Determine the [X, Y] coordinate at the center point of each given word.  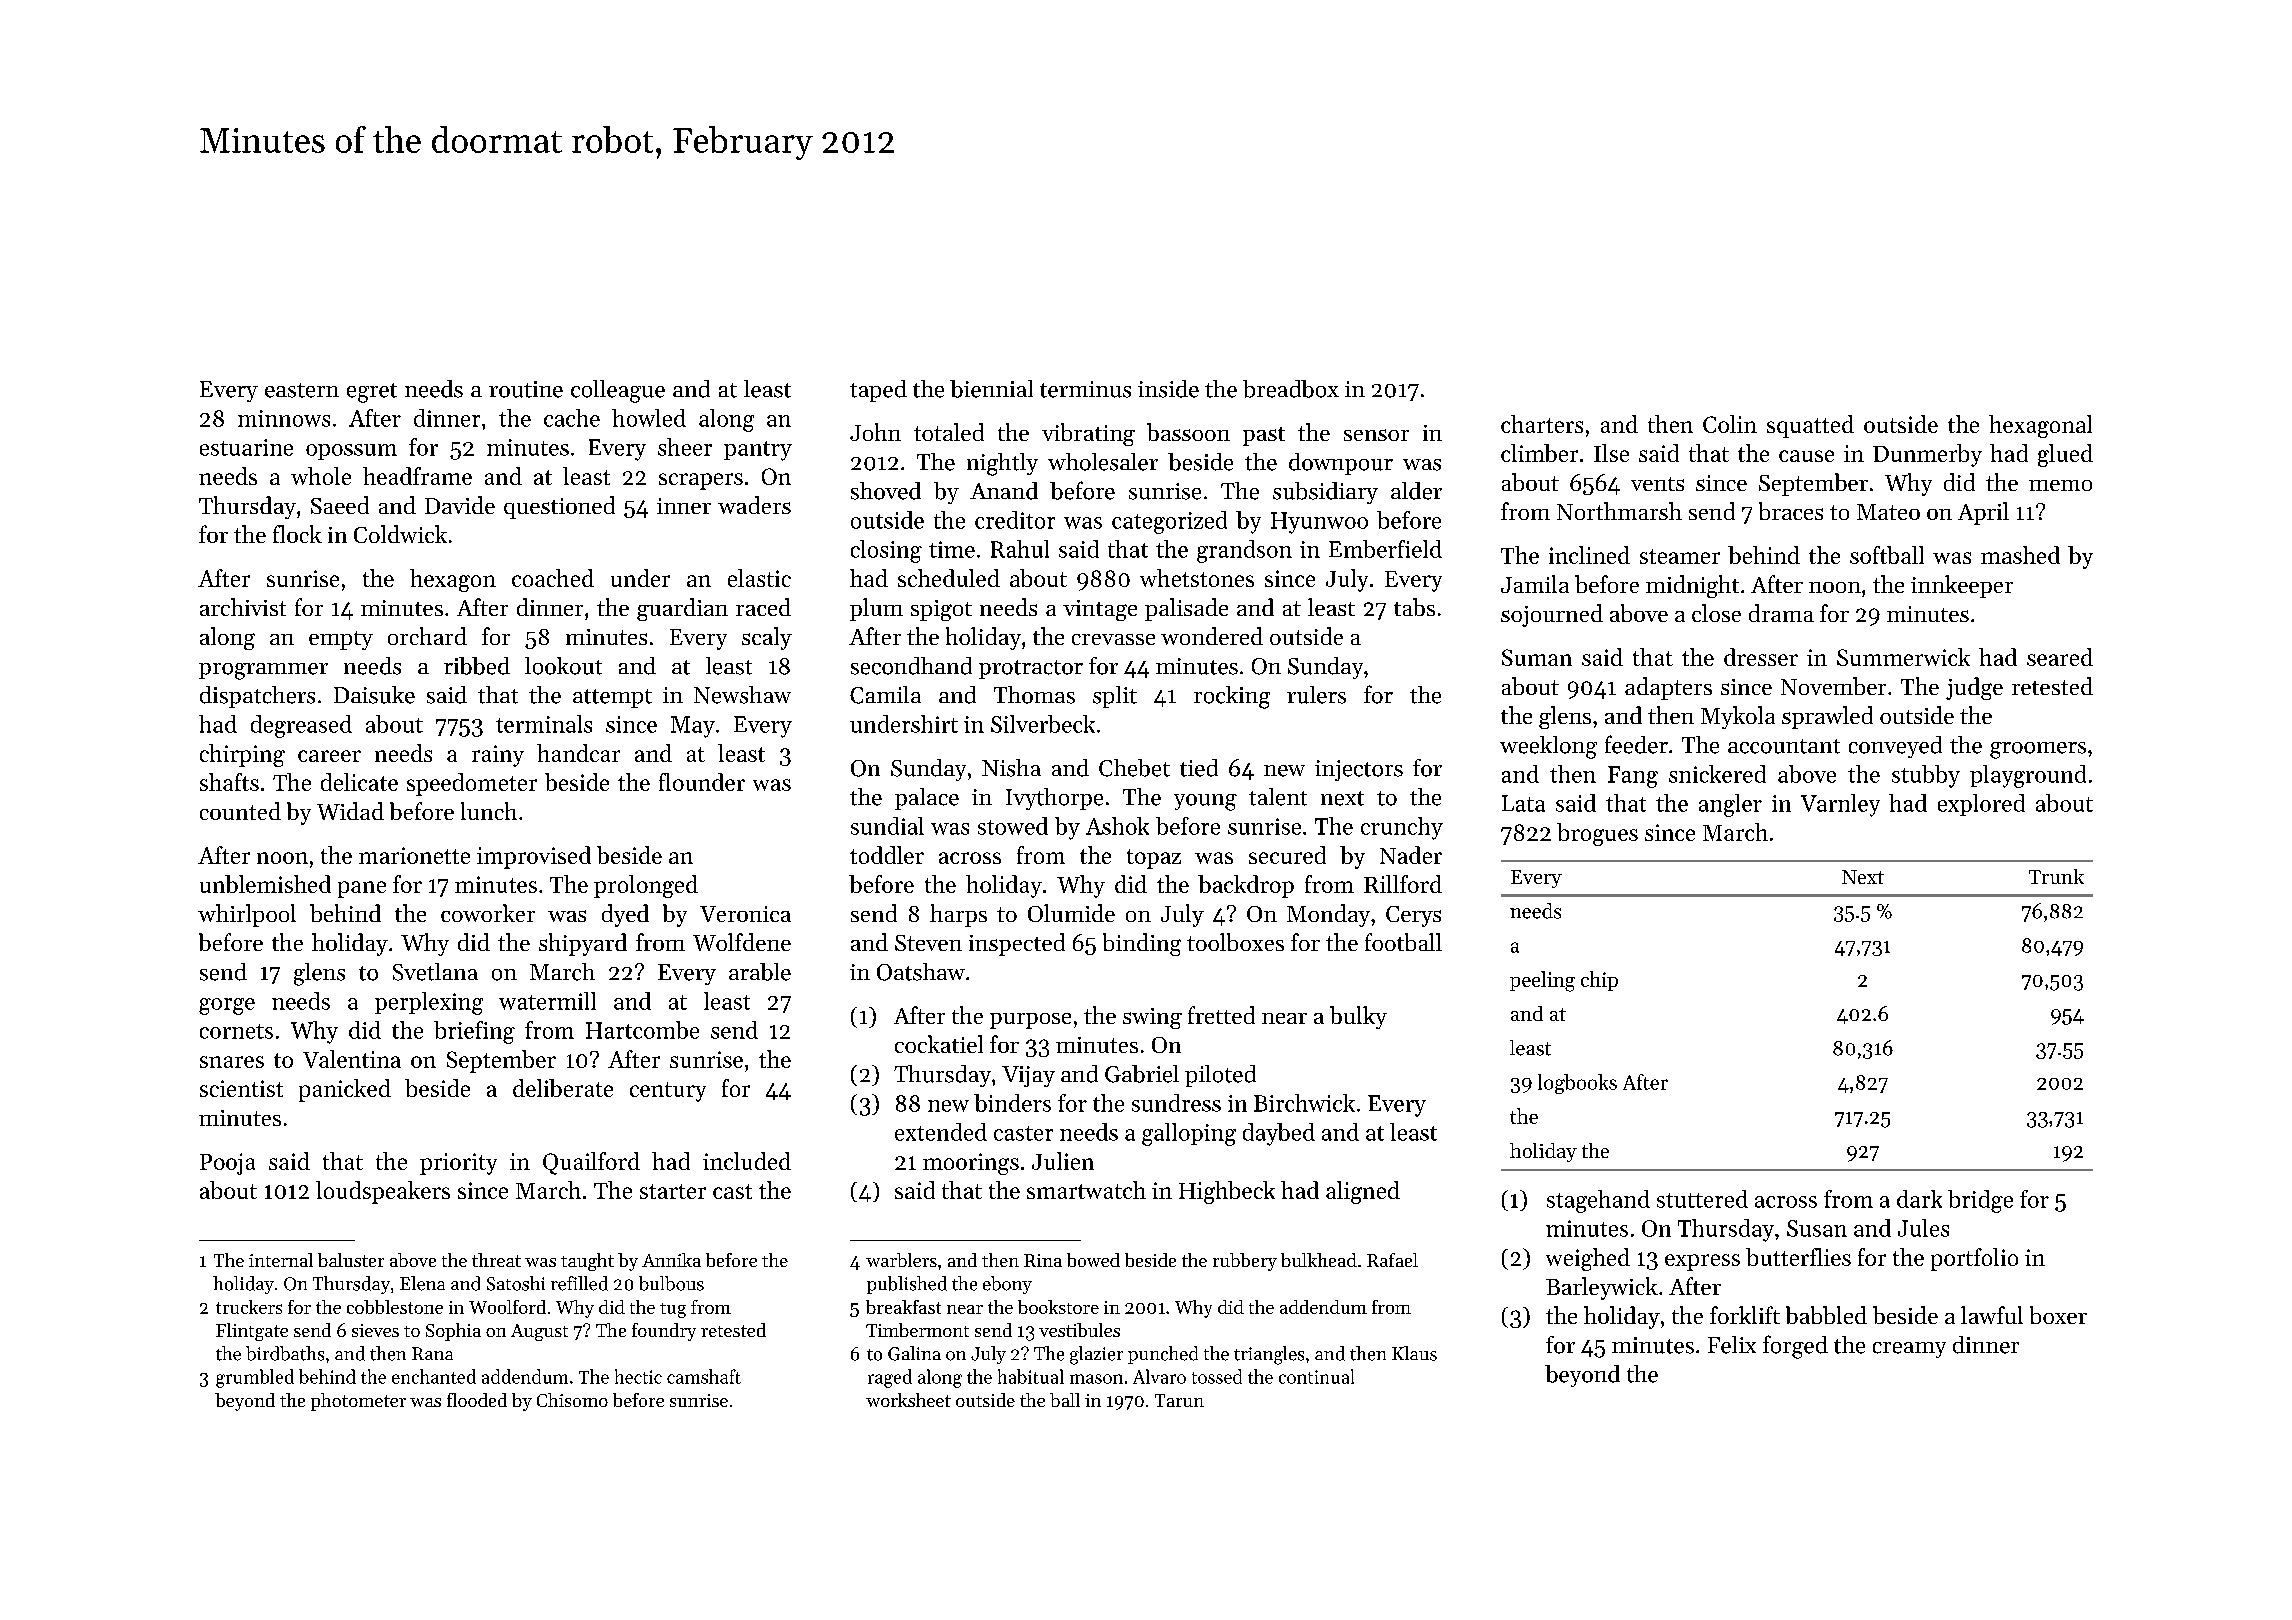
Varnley [1840, 805]
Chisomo [572, 1400]
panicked [345, 1090]
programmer [263, 671]
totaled [949, 432]
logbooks [1577, 1084]
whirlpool [247, 915]
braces [1791, 511]
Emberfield [1385, 549]
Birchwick [1304, 1103]
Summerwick [1903, 657]
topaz [1154, 859]
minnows [284, 418]
